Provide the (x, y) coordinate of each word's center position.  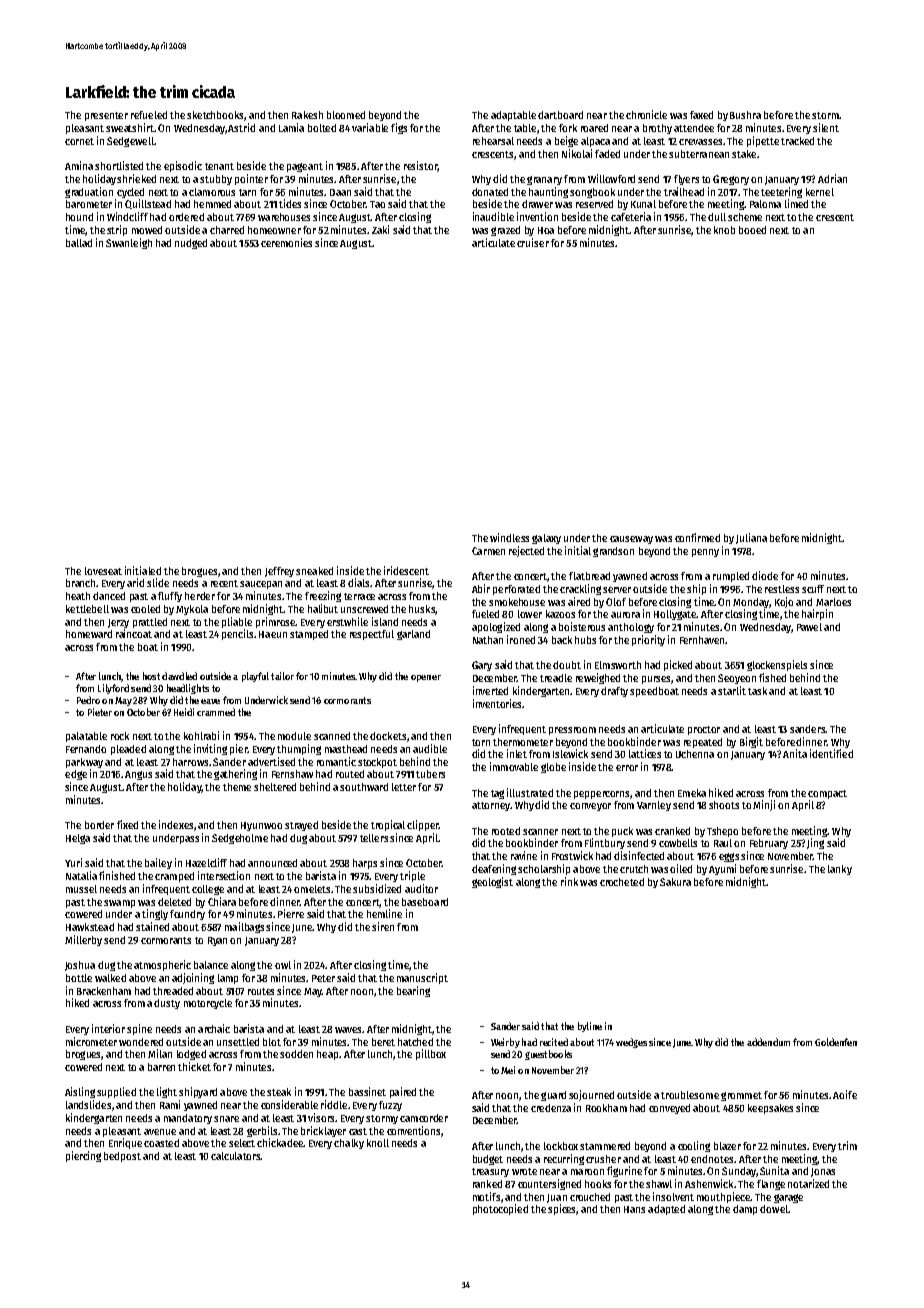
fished (772, 677)
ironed (521, 639)
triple (412, 876)
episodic (183, 166)
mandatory (188, 1119)
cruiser (533, 242)
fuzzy (390, 1106)
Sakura (675, 882)
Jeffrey (279, 572)
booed (752, 230)
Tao (377, 204)
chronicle (646, 114)
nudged (191, 244)
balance (211, 965)
